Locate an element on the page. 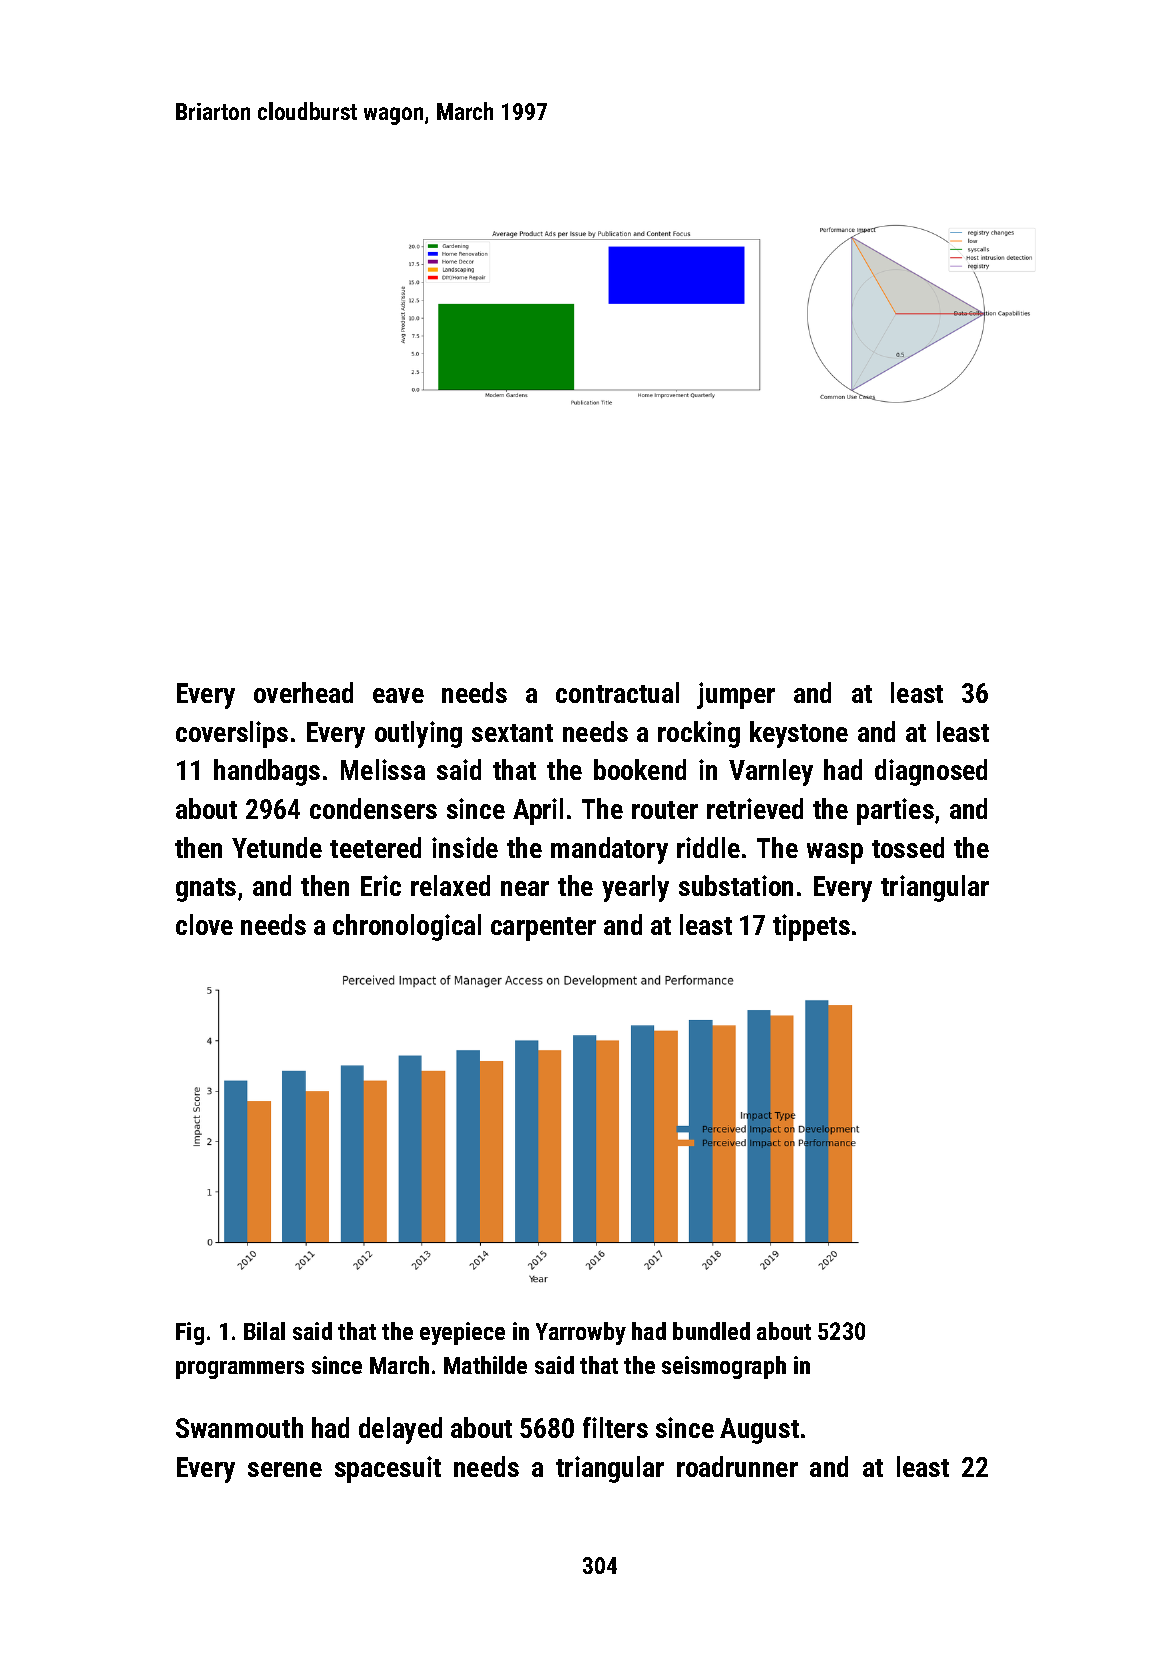  eyepiece is located at coordinates (462, 1333).
